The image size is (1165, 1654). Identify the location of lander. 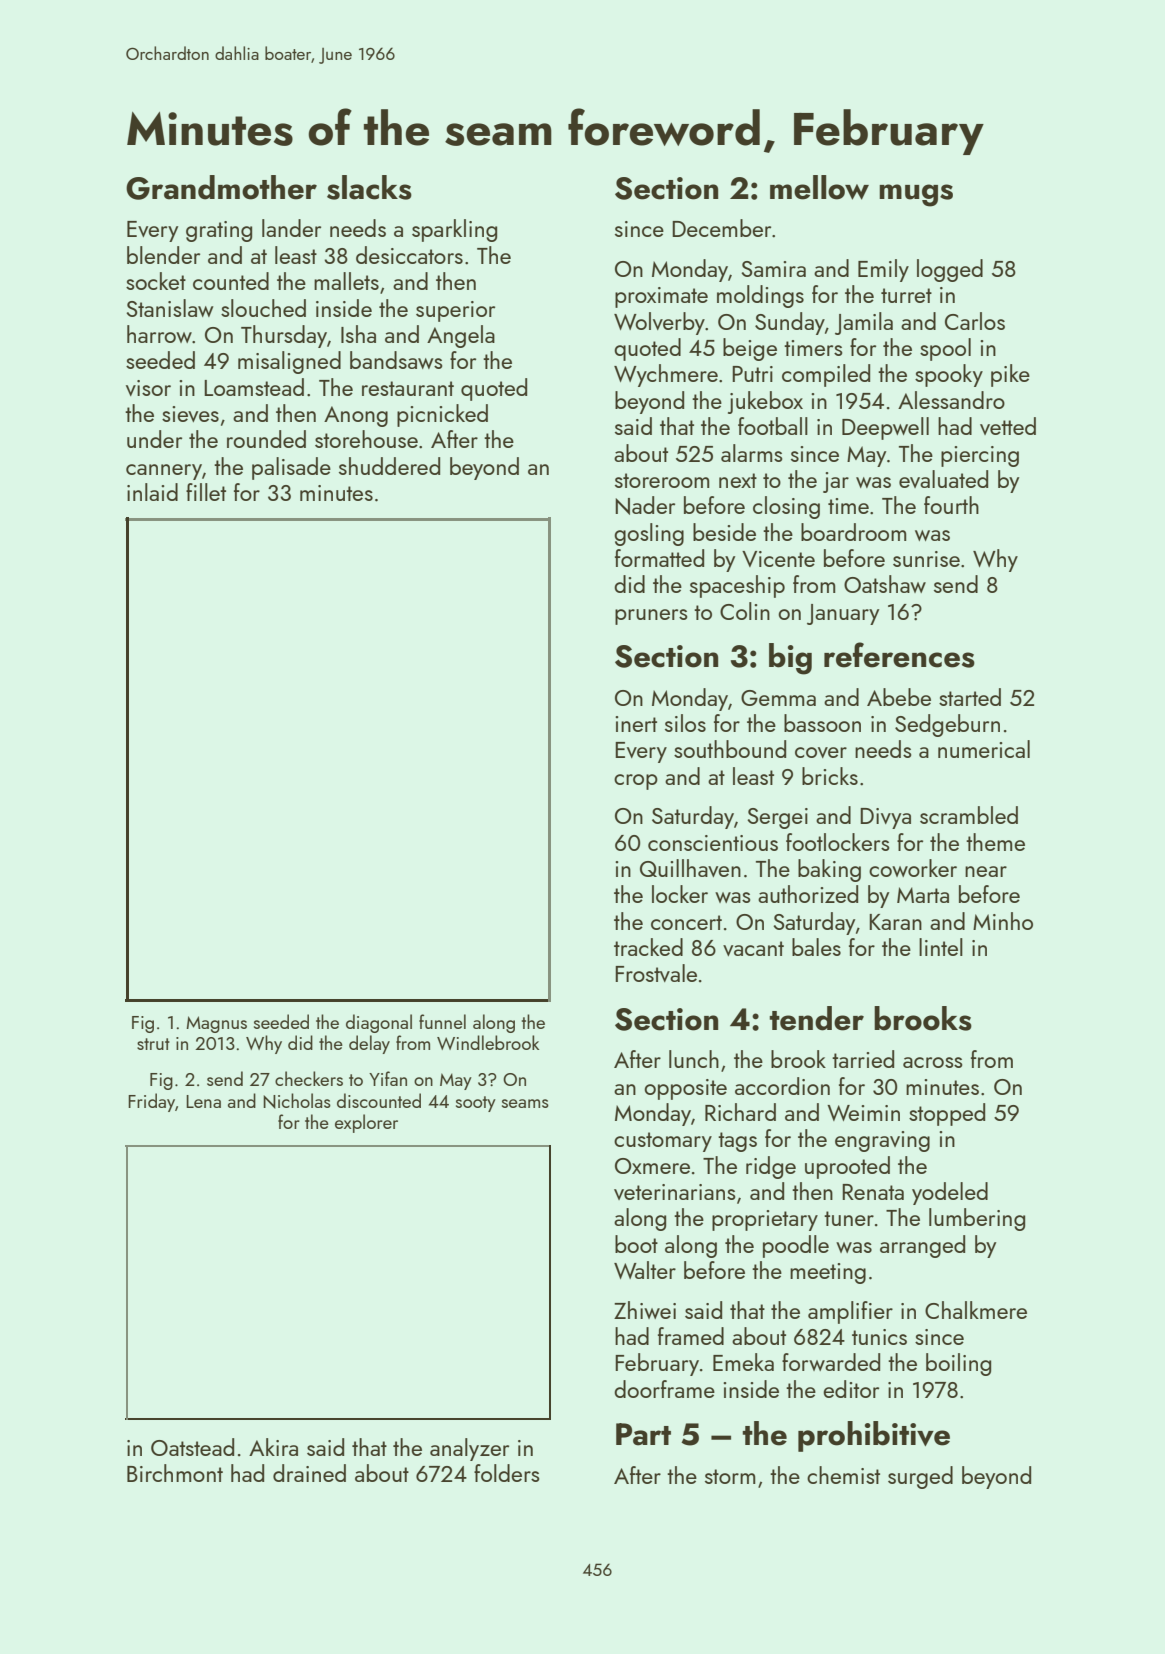
(291, 228).
